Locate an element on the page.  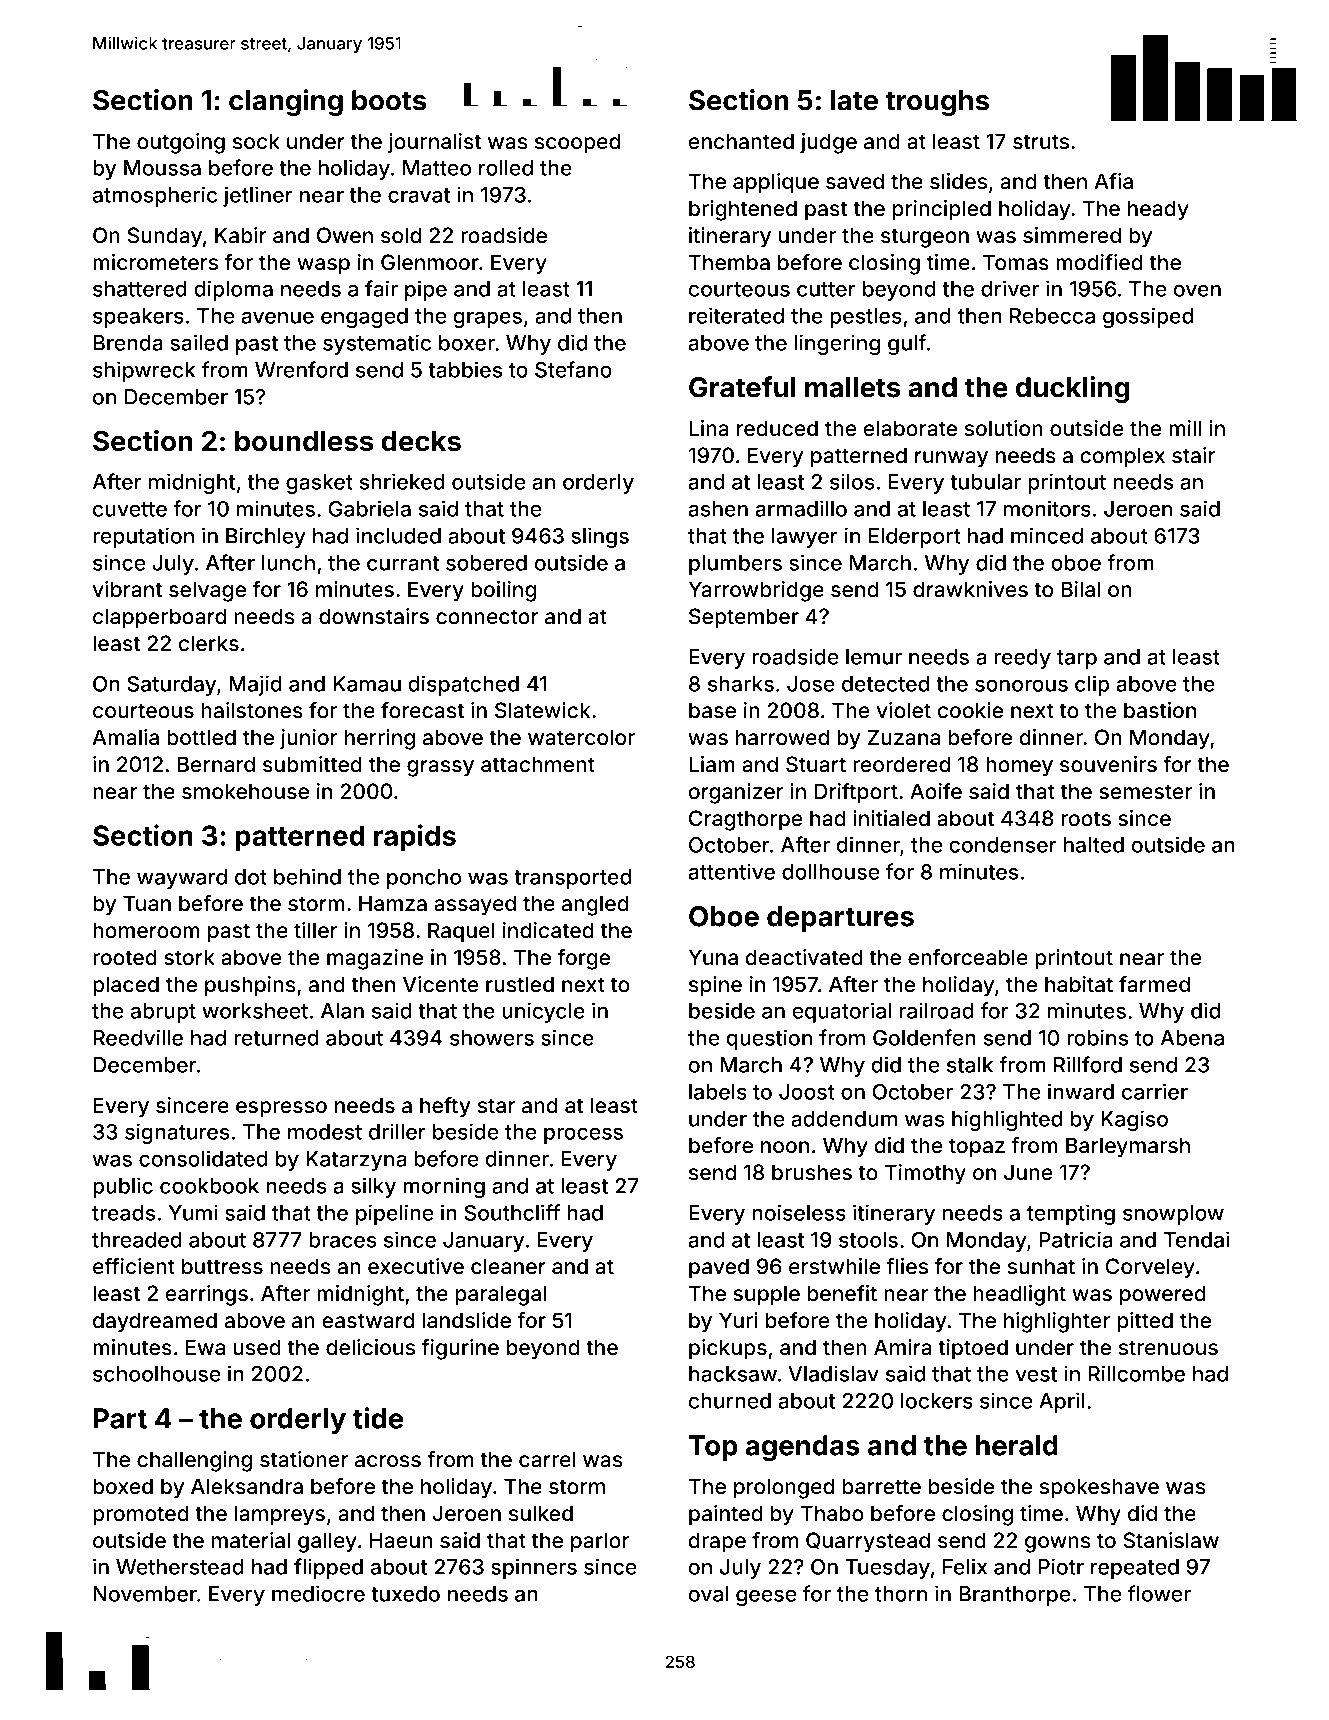
noiseless is located at coordinates (799, 1212).
